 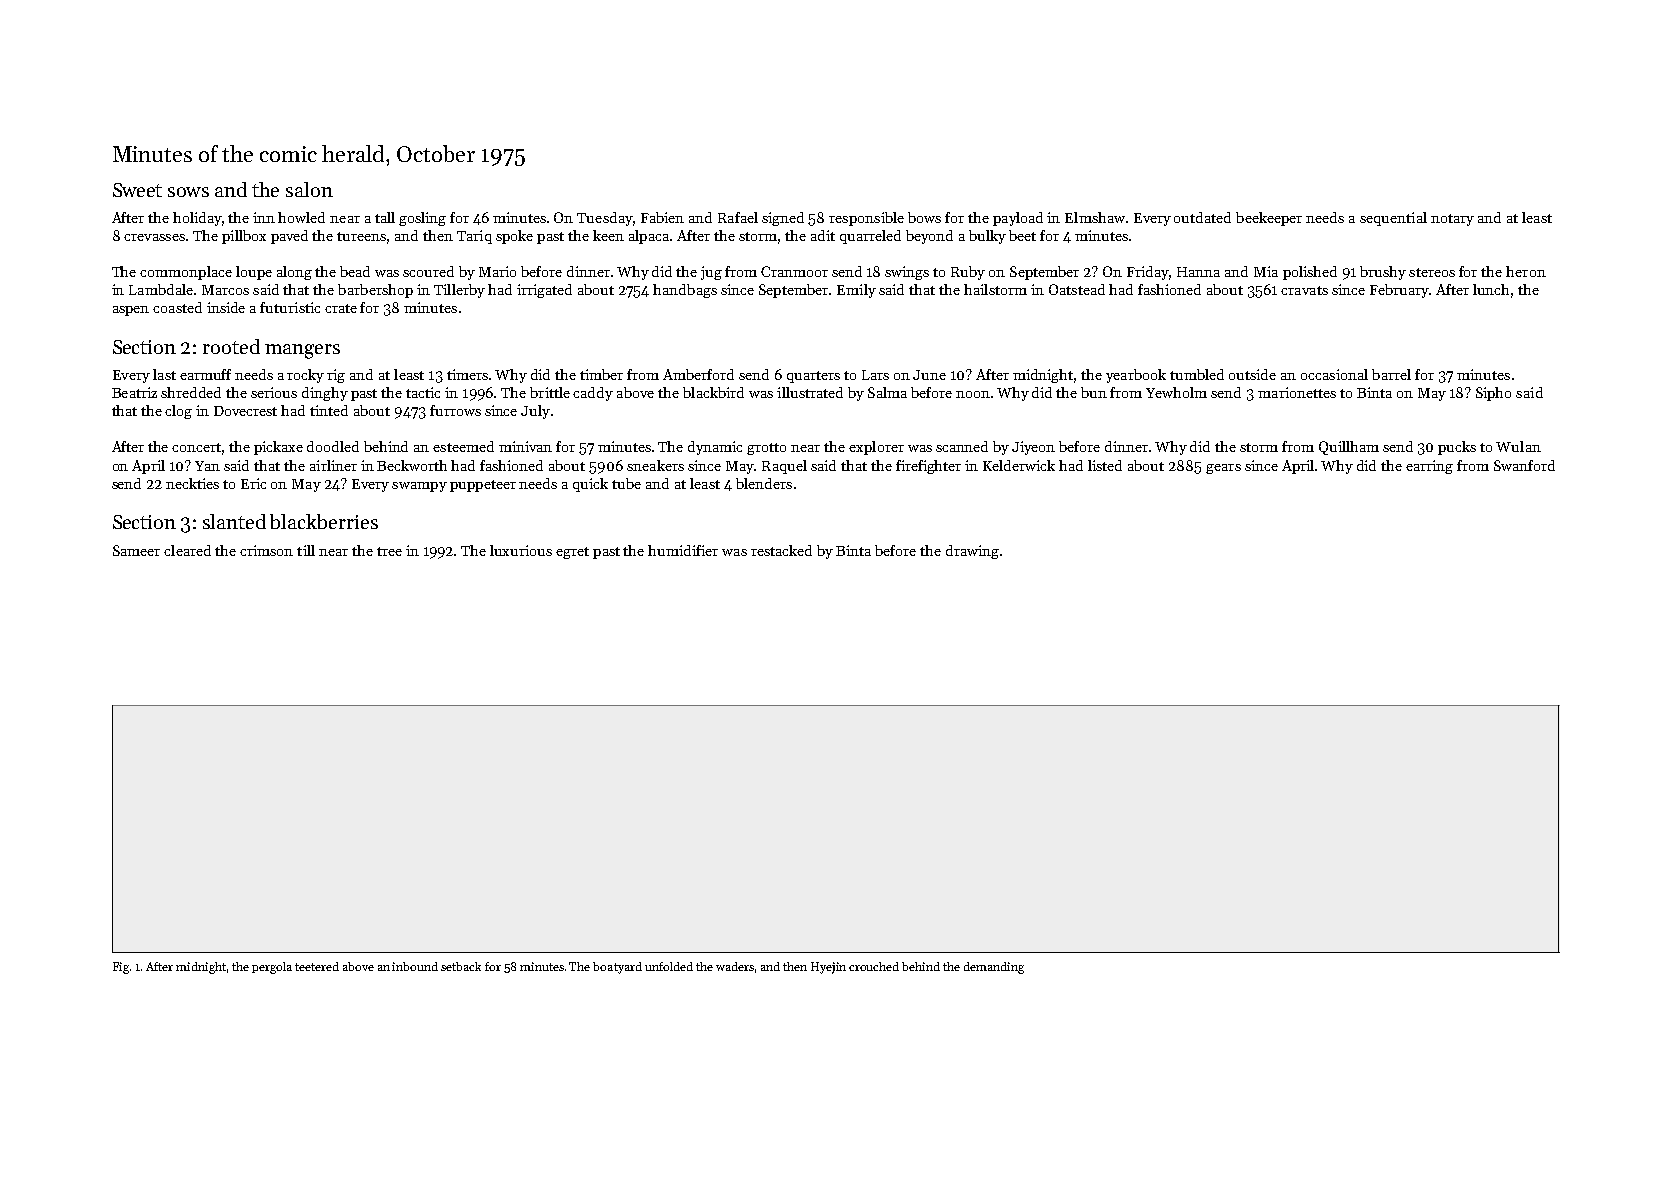 I want to click on sequential, so click(x=1393, y=219).
